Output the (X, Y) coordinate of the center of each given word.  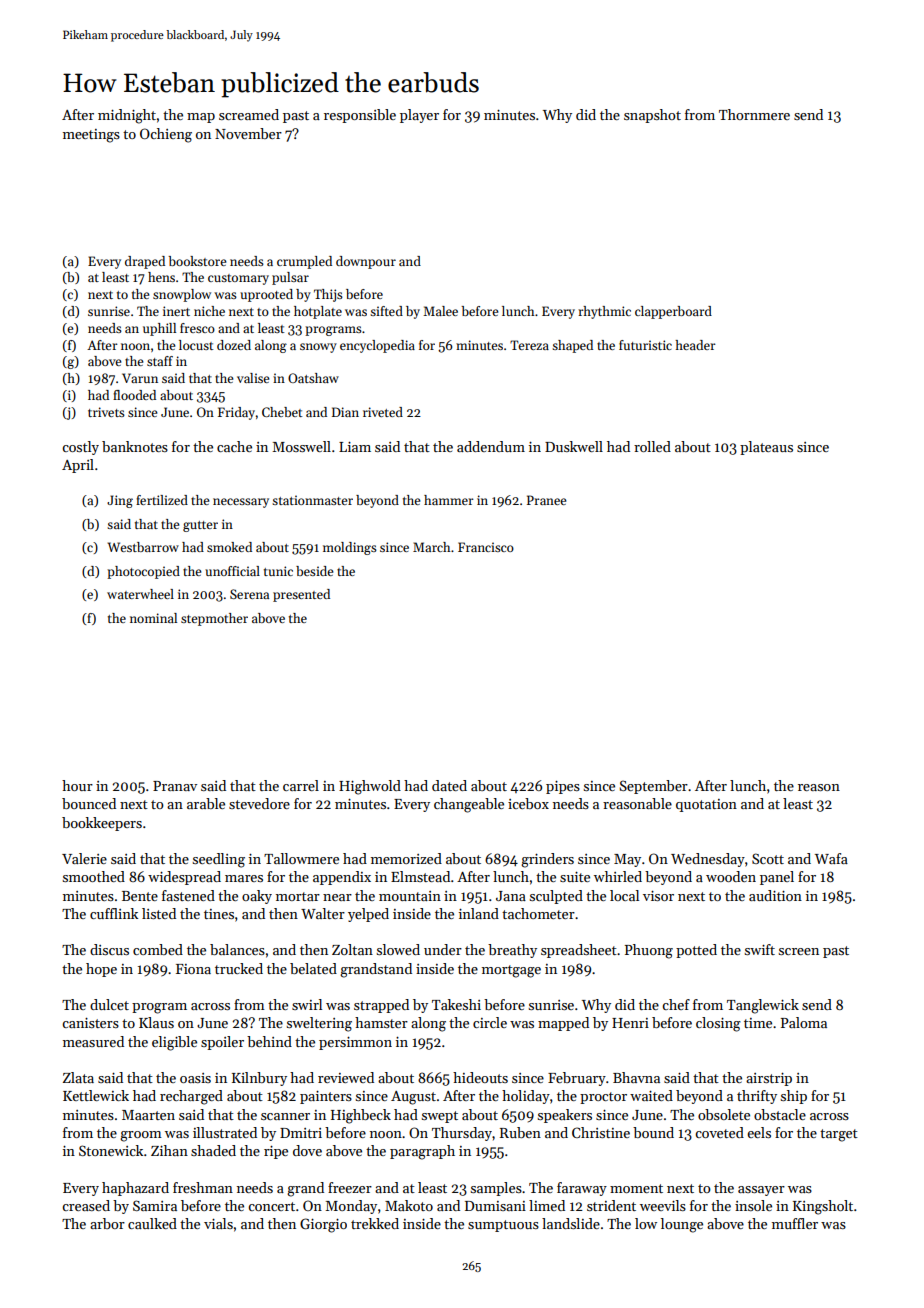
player (419, 116)
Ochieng (166, 135)
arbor (107, 1223)
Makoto (409, 1205)
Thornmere (754, 114)
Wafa (831, 858)
